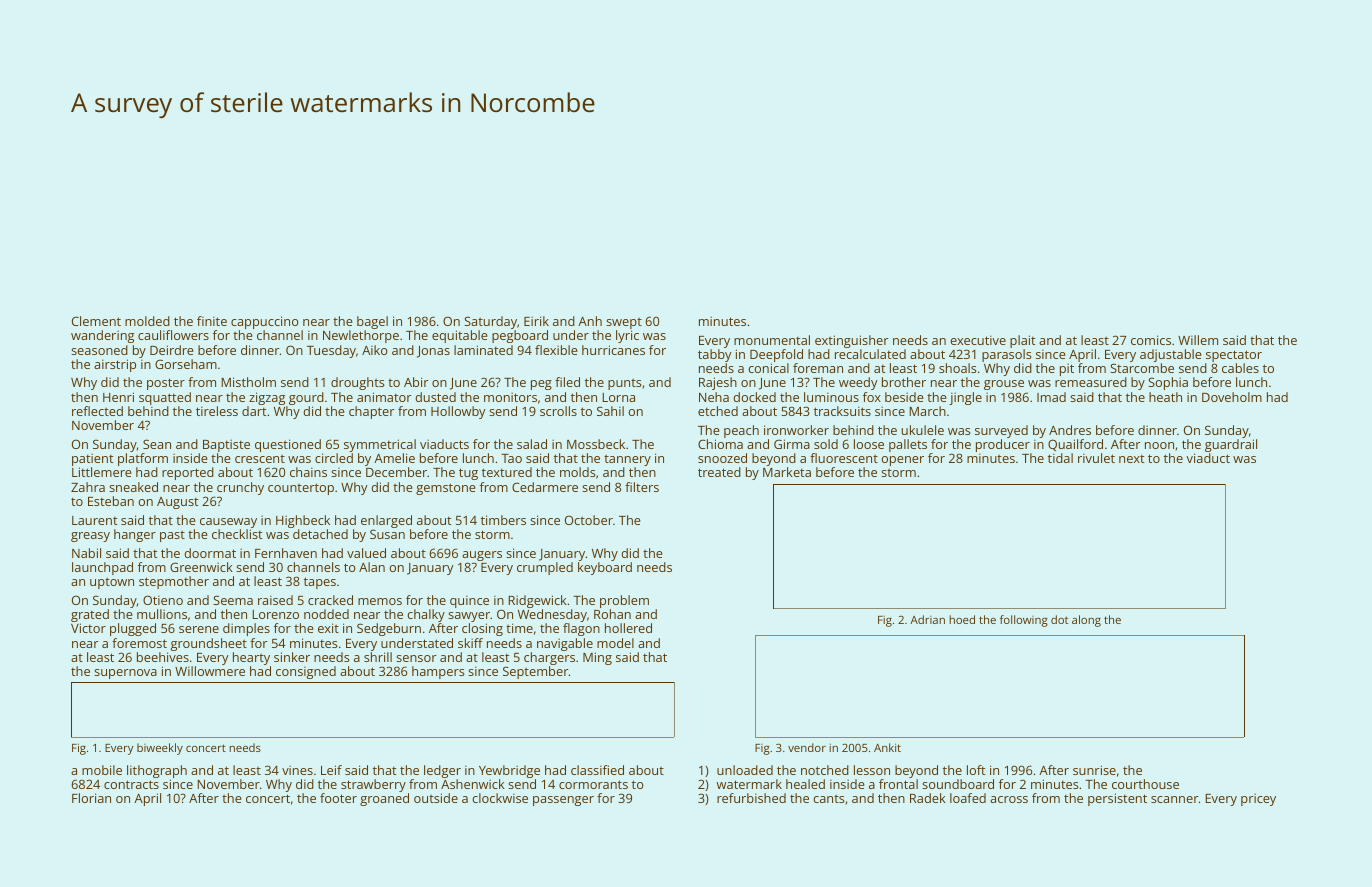 This screenshot has width=1372, height=887. What do you see at coordinates (605, 568) in the screenshot?
I see `keyboard` at bounding box center [605, 568].
